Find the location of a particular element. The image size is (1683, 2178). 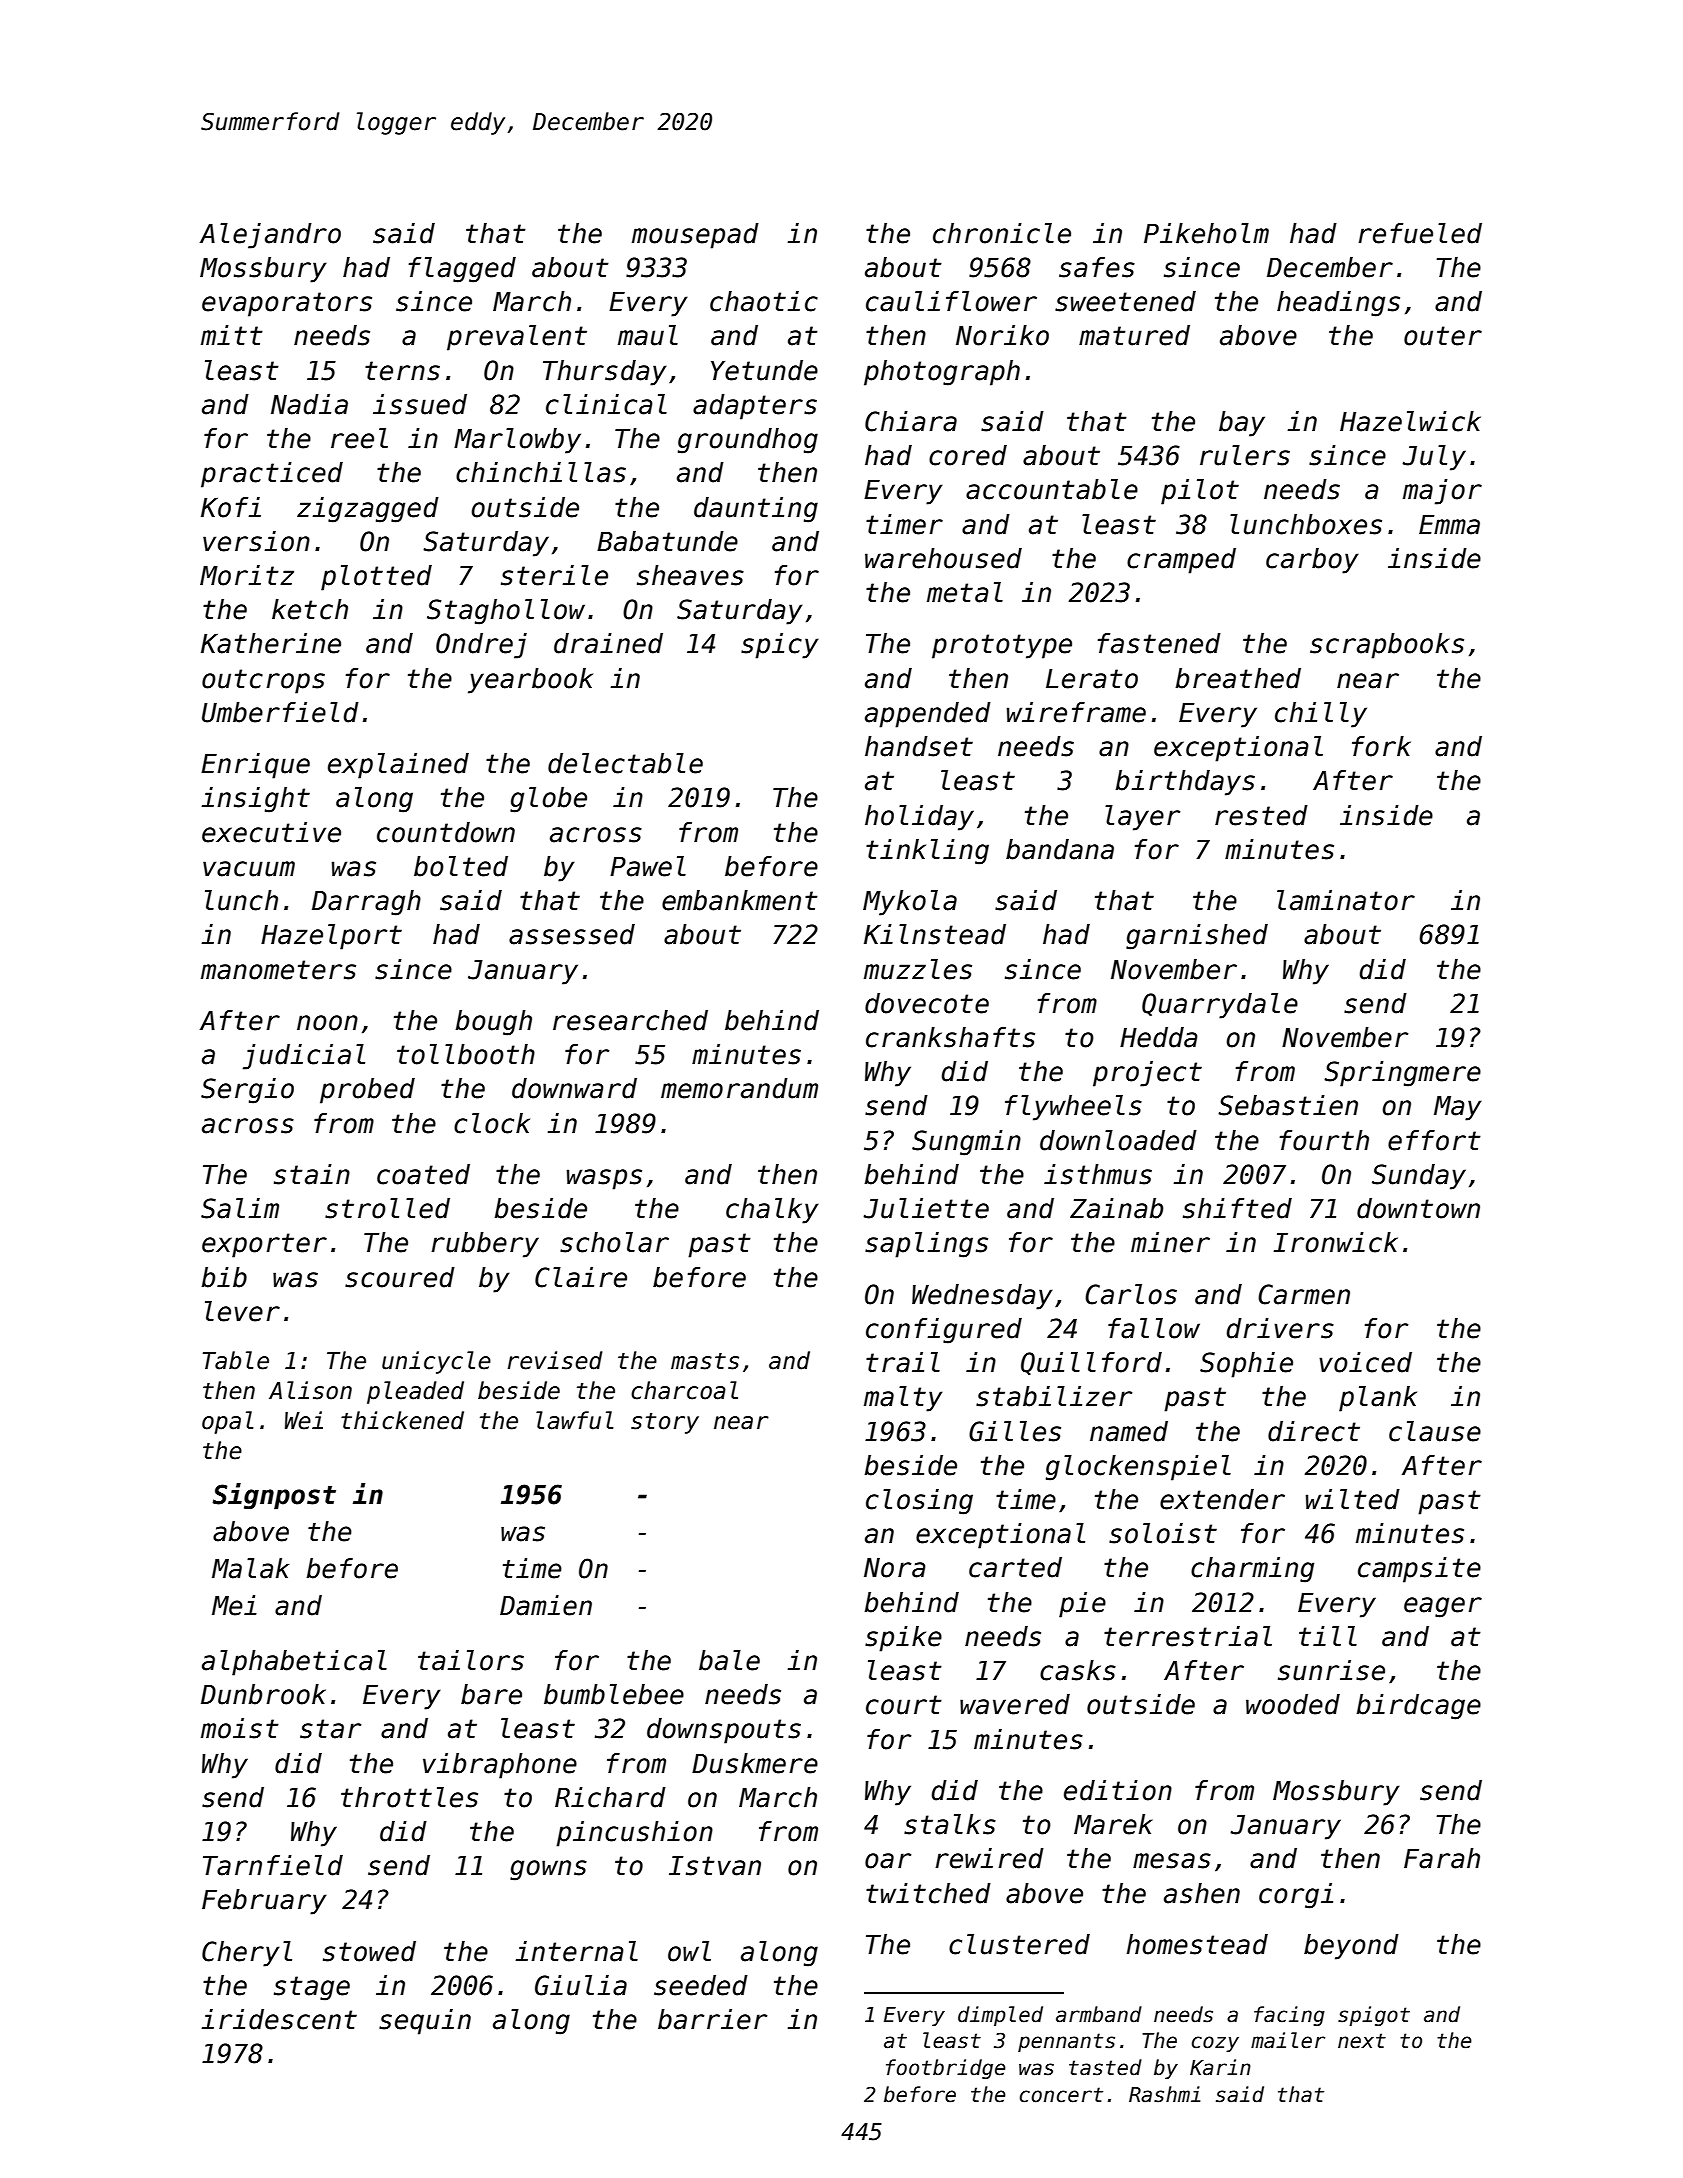

Quarrydale is located at coordinates (1220, 1006).
